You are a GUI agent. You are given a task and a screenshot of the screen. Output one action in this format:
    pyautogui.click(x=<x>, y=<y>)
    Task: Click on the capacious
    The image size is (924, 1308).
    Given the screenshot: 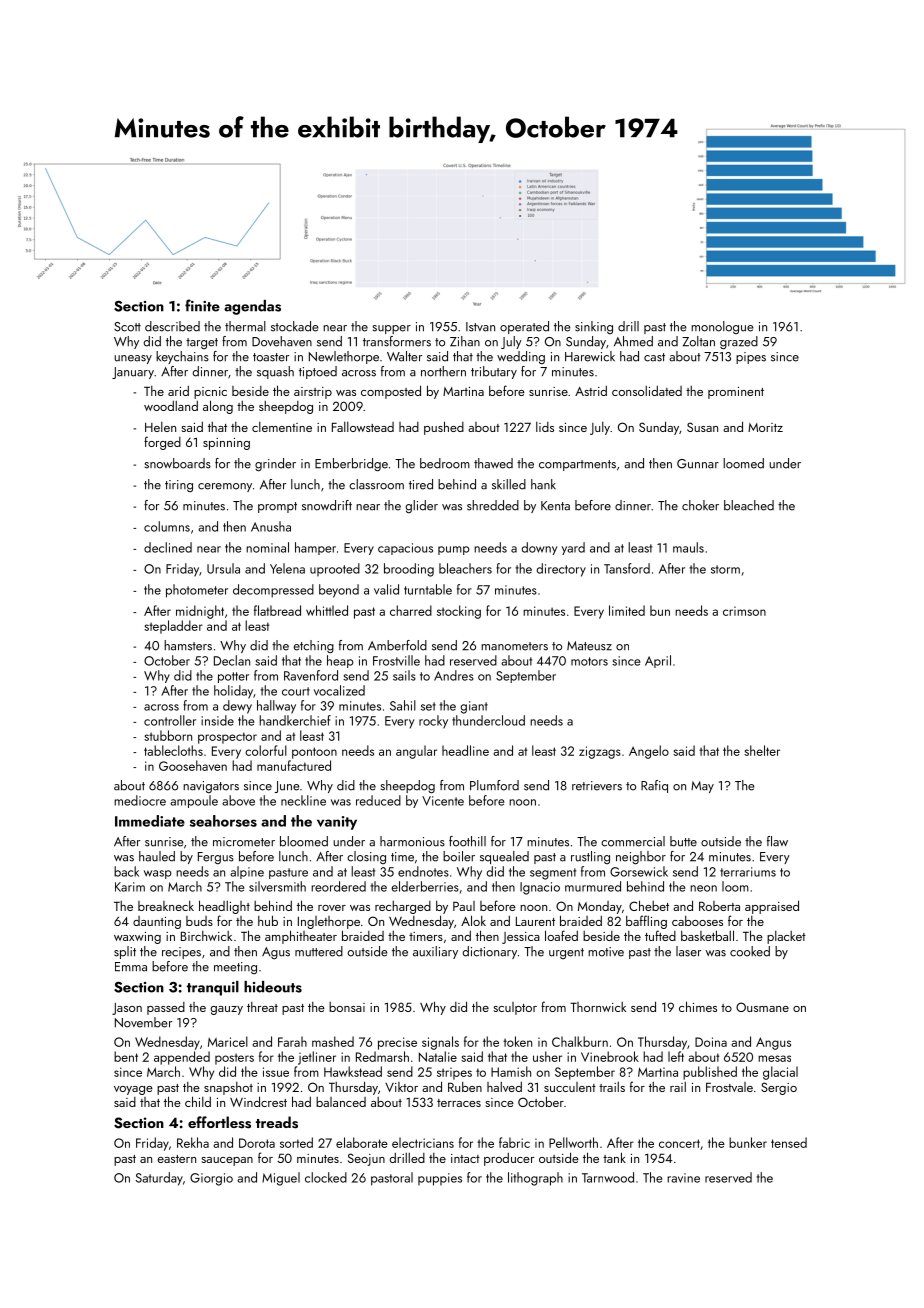 What is the action you would take?
    pyautogui.click(x=405, y=549)
